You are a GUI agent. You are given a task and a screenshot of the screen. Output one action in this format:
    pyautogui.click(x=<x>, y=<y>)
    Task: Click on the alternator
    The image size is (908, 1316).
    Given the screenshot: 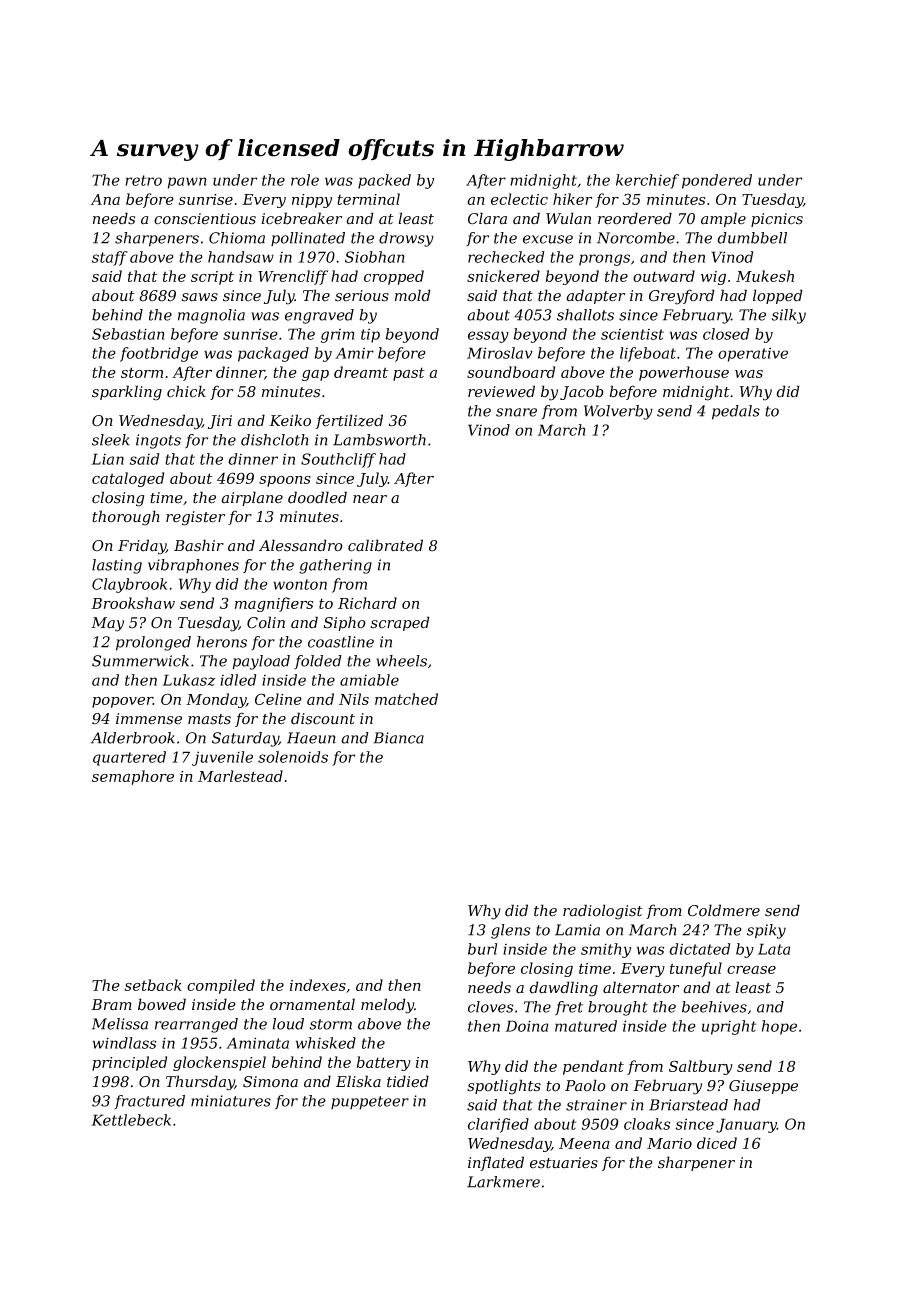 What is the action you would take?
    pyautogui.click(x=641, y=987)
